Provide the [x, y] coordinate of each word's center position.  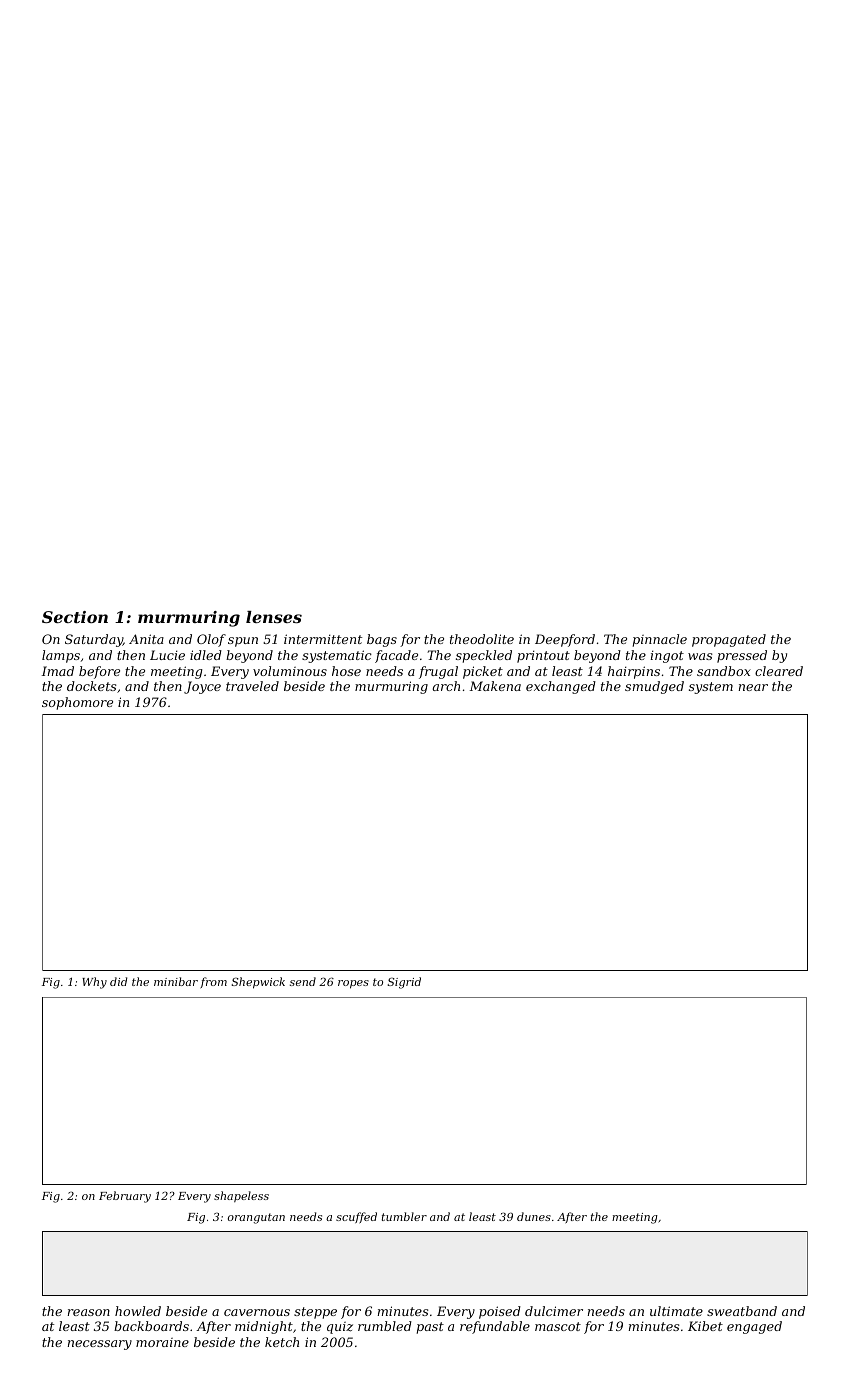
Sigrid [404, 983]
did [118, 981]
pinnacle [659, 640]
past [430, 1328]
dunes [534, 1216]
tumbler [404, 1216]
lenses [274, 617]
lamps [61, 656]
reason [89, 1312]
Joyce [202, 687]
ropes [353, 984]
